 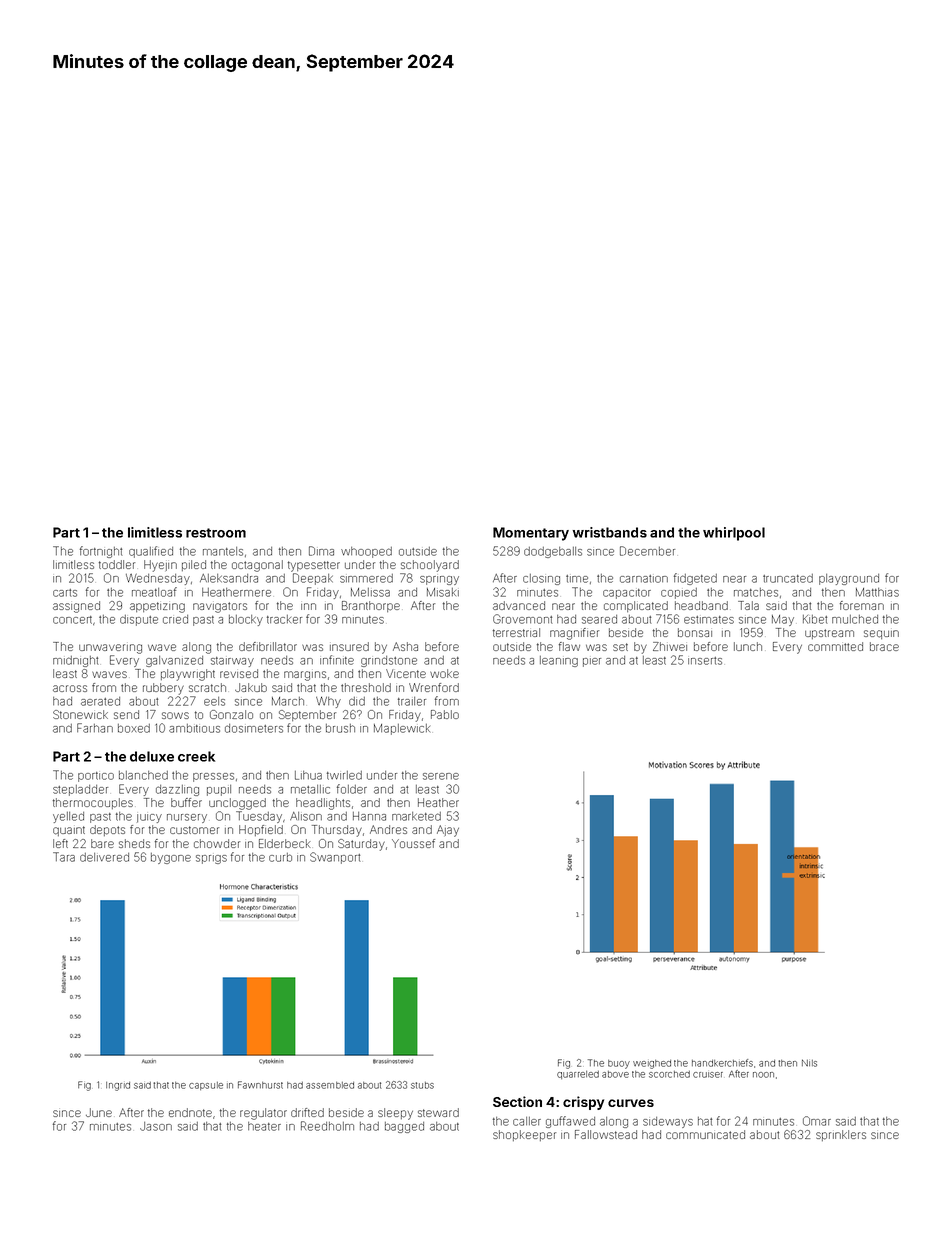 What do you see at coordinates (578, 1075) in the document?
I see `quarreled` at bounding box center [578, 1075].
